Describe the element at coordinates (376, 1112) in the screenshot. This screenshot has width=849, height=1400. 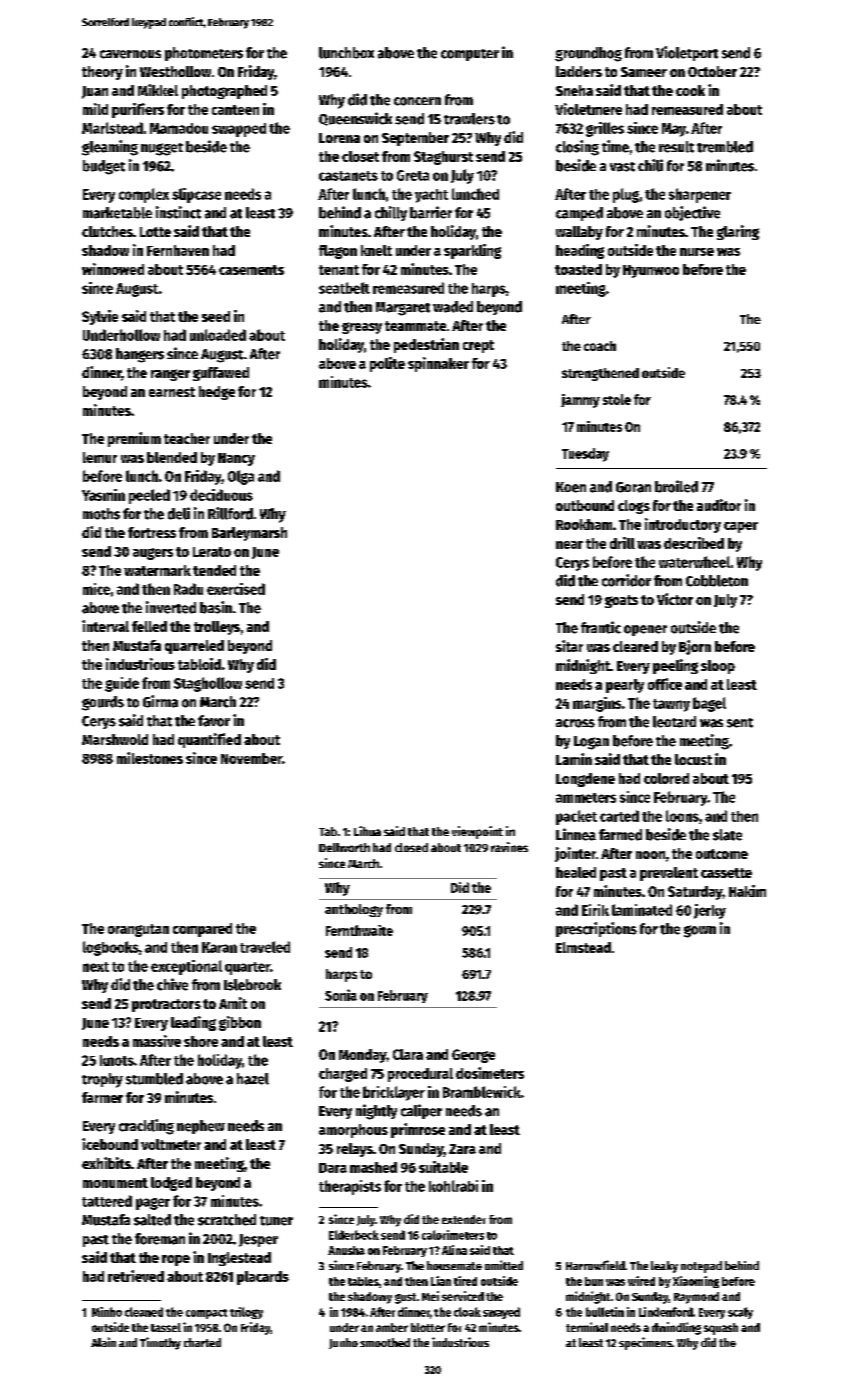
I see `nightly` at that location.
